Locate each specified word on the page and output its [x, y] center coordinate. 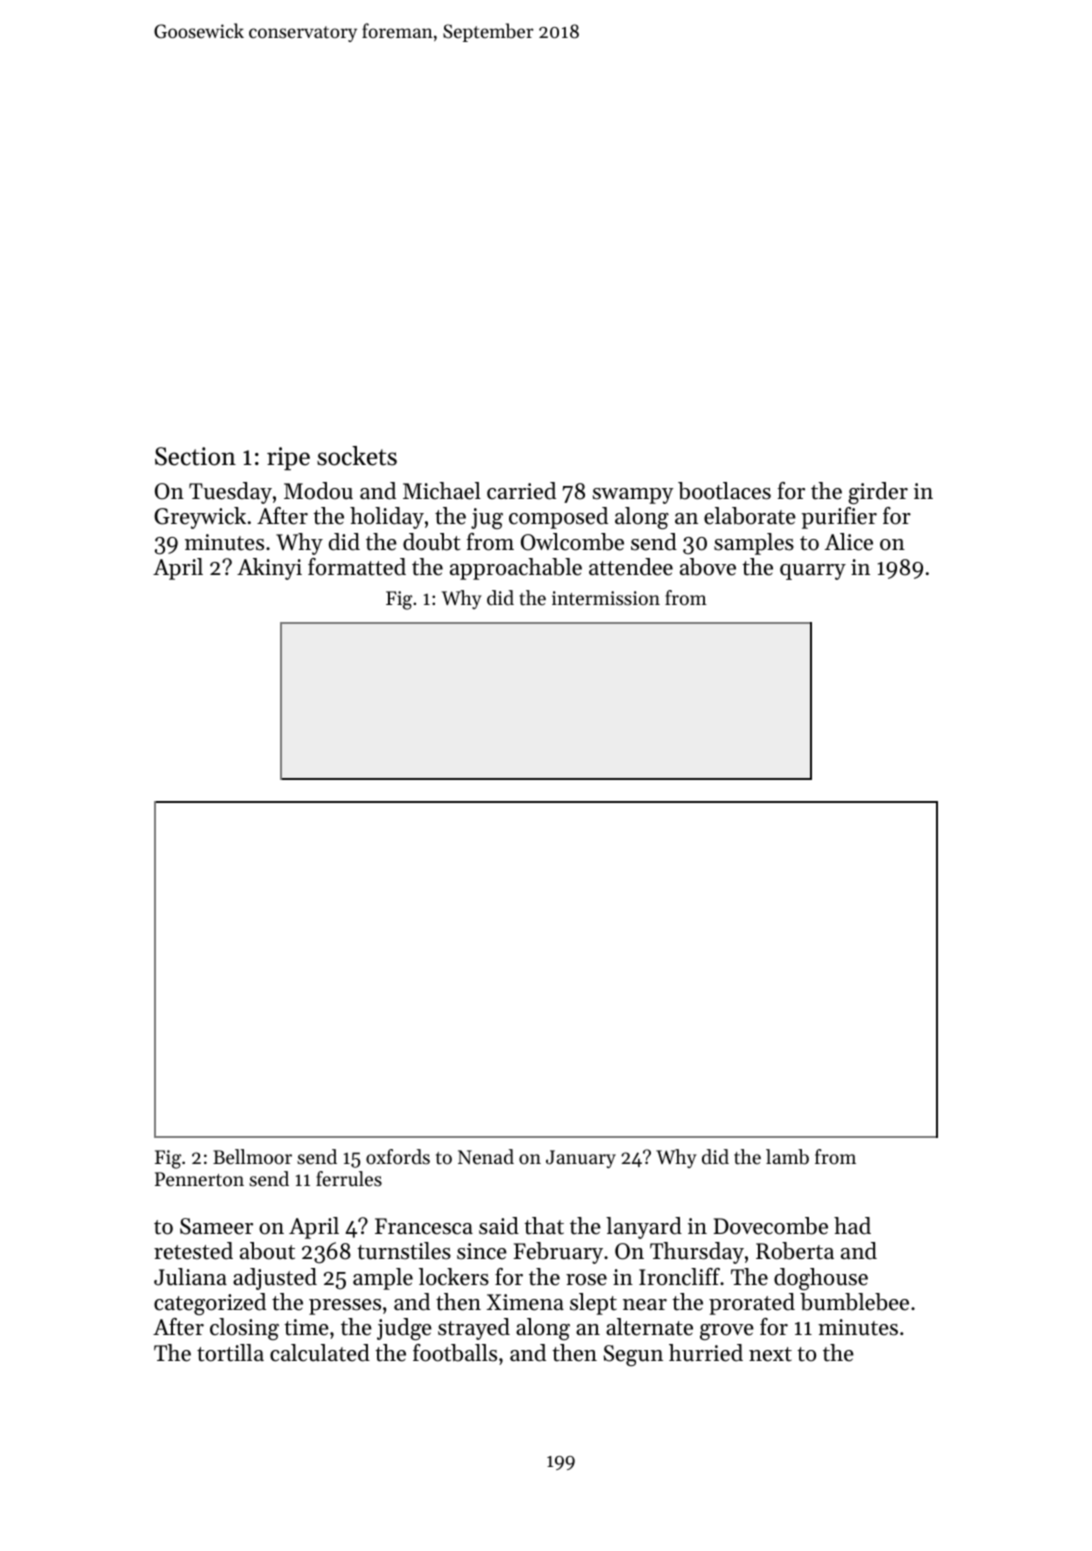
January [581, 1159]
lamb [787, 1157]
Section [195, 456]
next [770, 1354]
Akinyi [269, 569]
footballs [455, 1353]
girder [878, 493]
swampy [633, 496]
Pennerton [199, 1179]
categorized [210, 1304]
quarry [813, 572]
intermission [606, 598]
